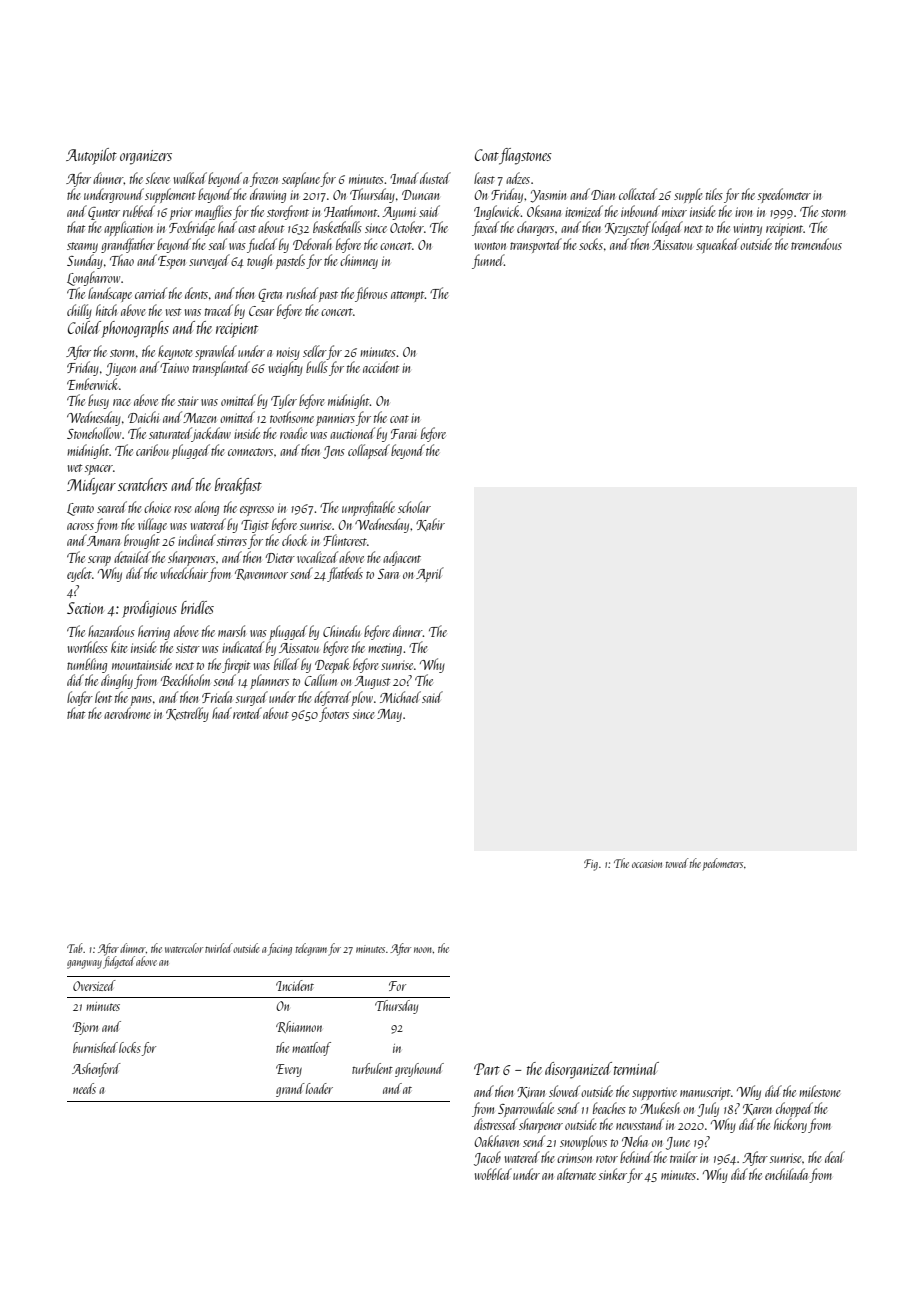 Image resolution: width=924 pixels, height=1314 pixels. I want to click on collected, so click(638, 194).
